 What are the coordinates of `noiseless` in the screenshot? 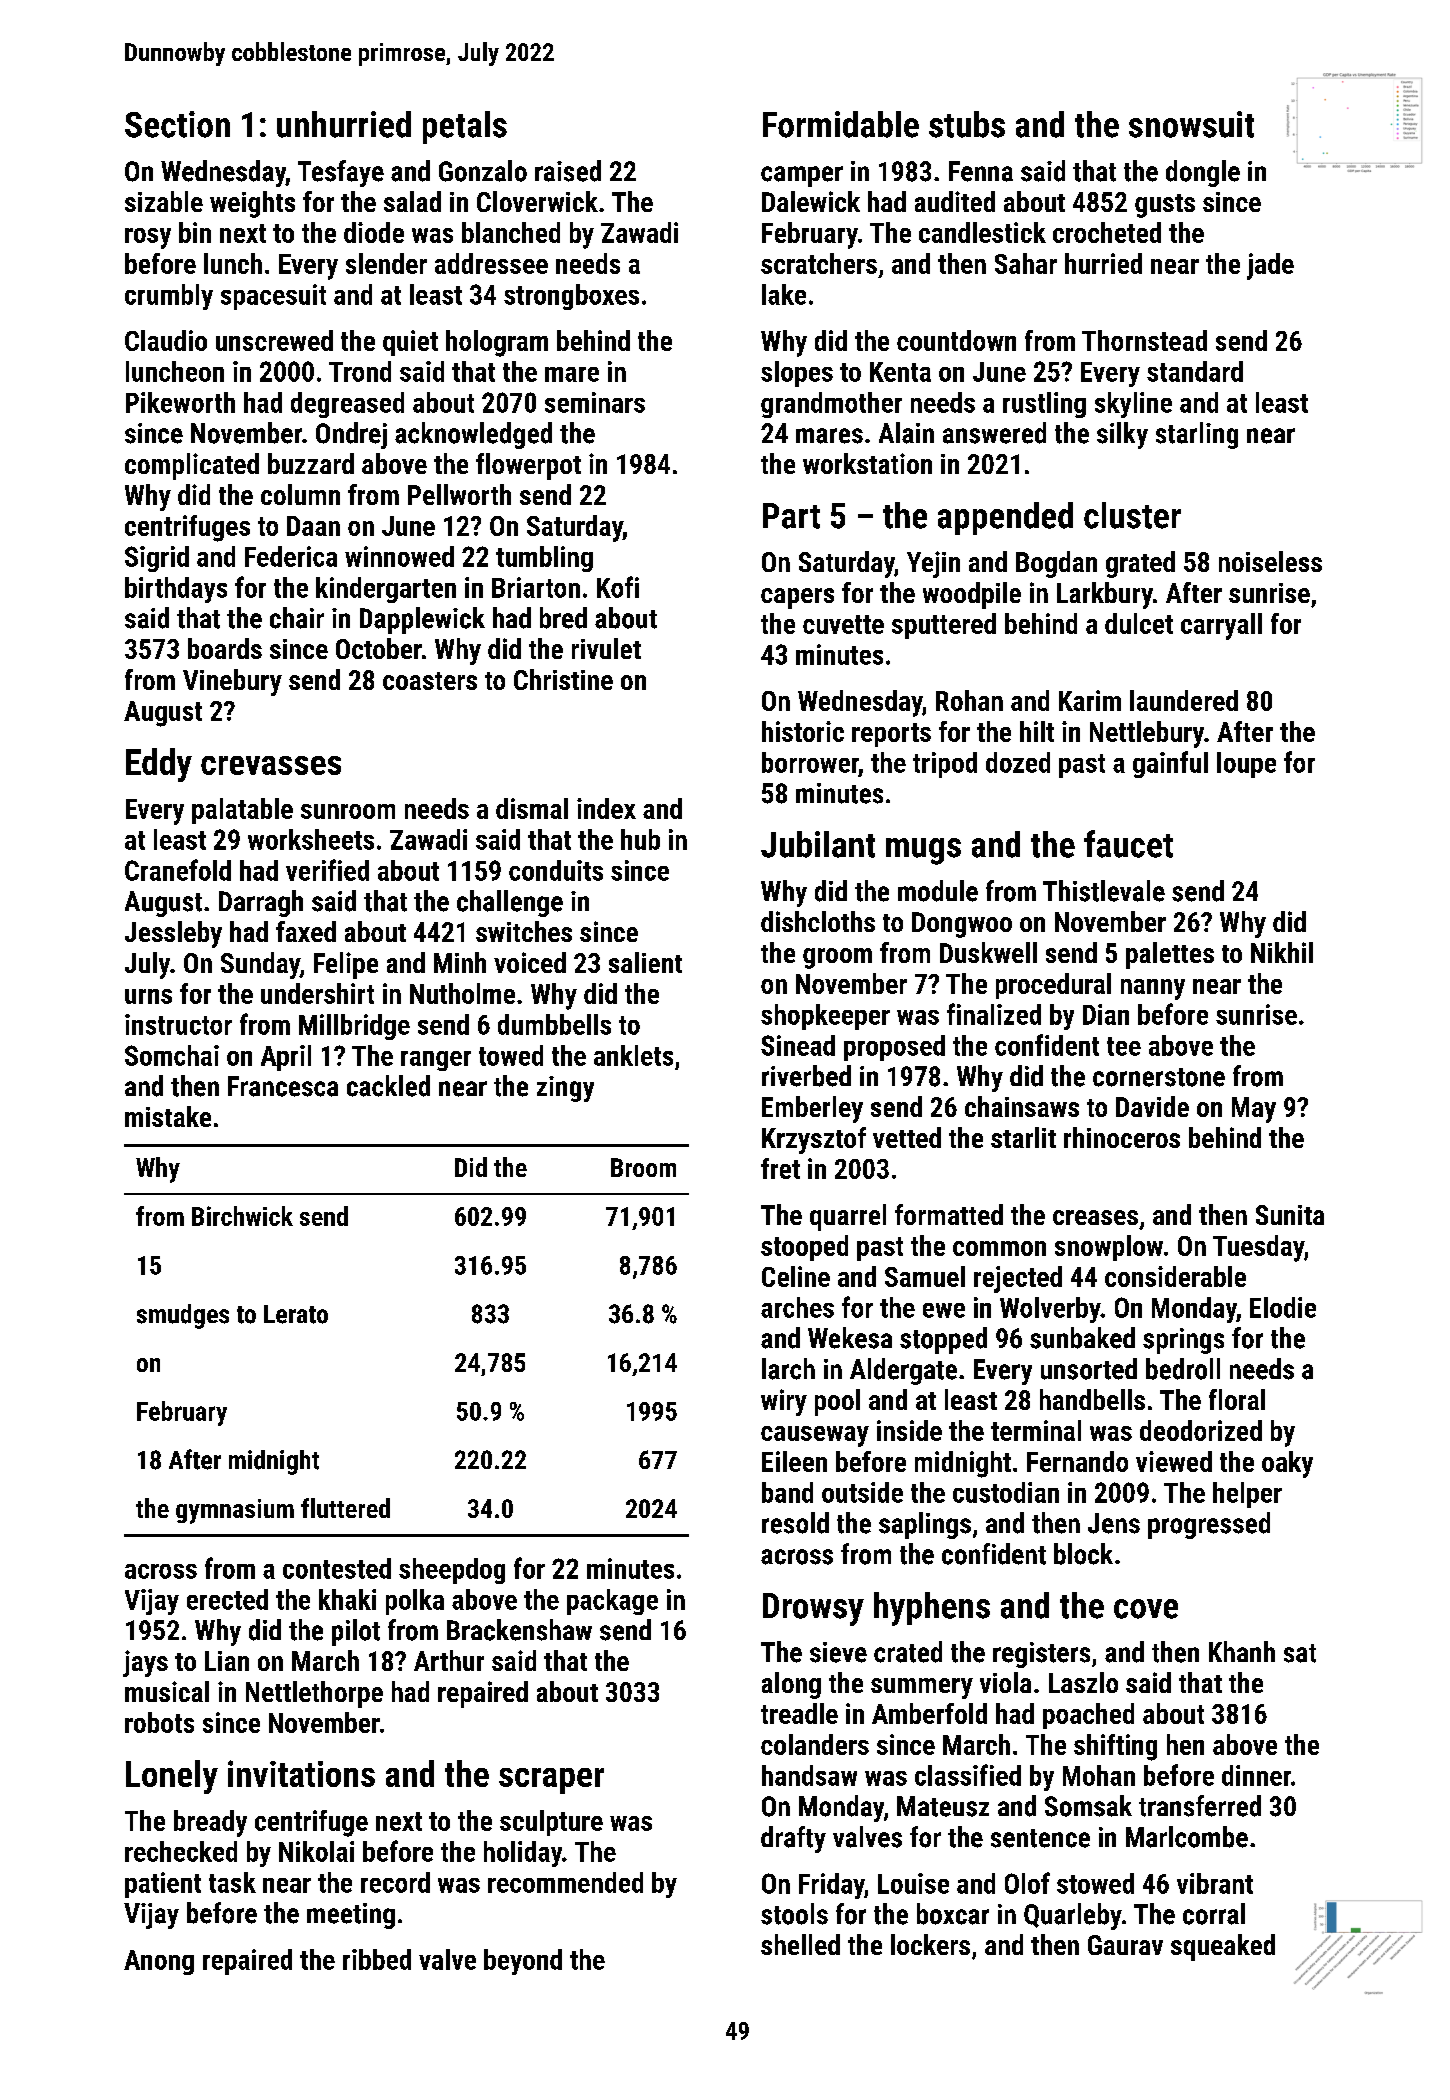 It's located at (1270, 561).
